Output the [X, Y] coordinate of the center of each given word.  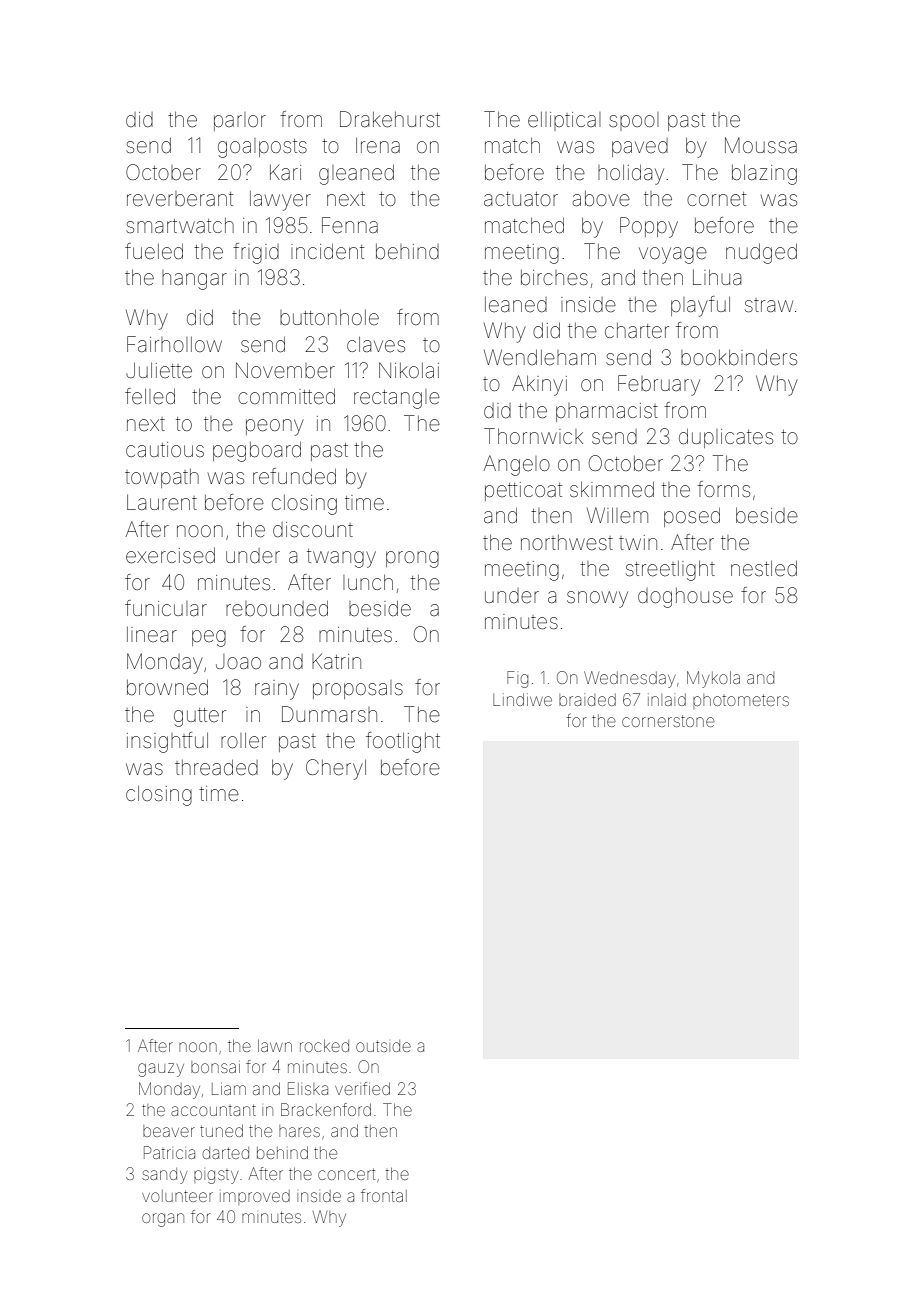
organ [163, 1220]
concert [346, 1174]
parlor [240, 121]
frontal [384, 1195]
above [601, 199]
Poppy [649, 227]
